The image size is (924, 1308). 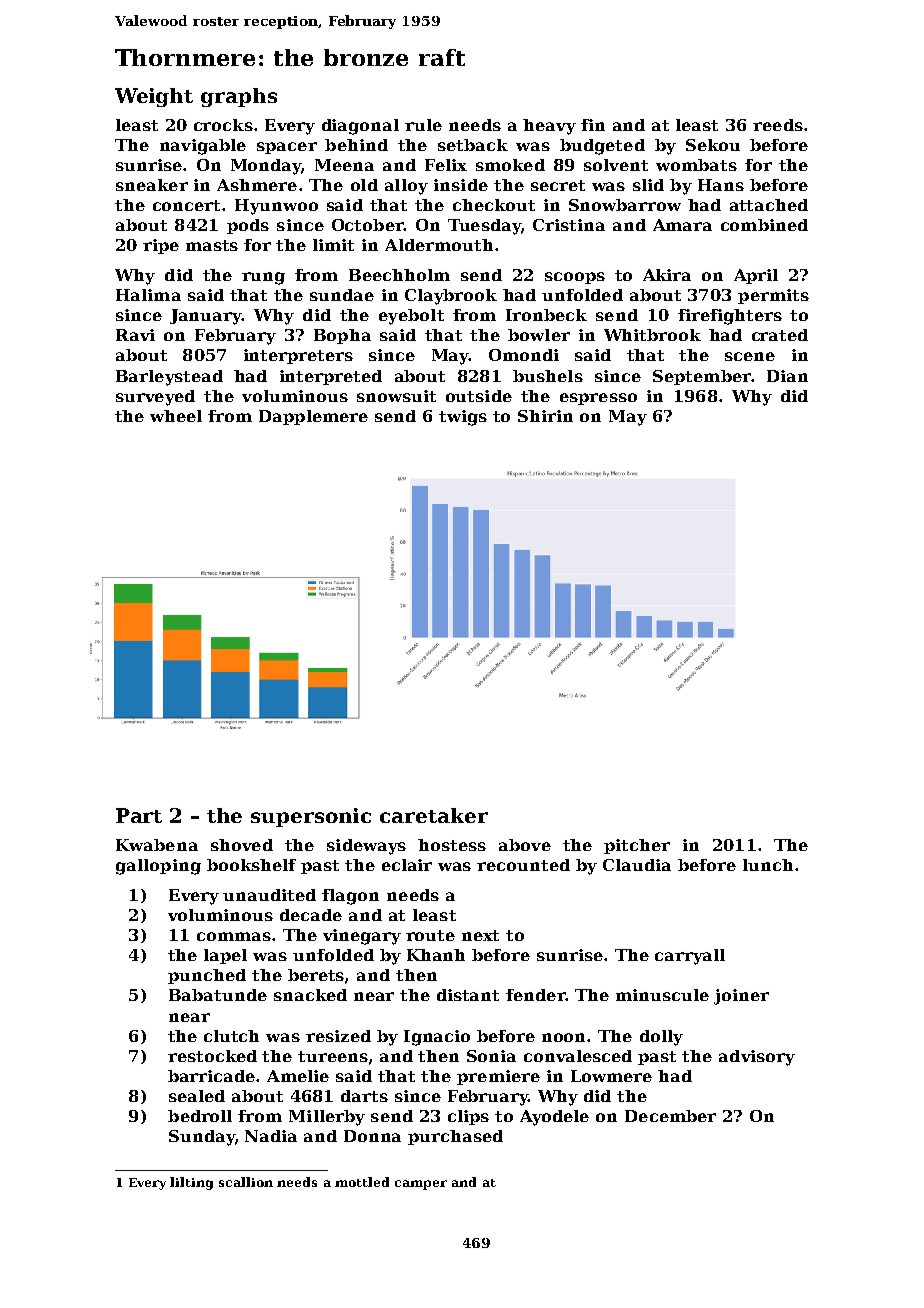 What do you see at coordinates (463, 418) in the document?
I see `twigs` at bounding box center [463, 418].
